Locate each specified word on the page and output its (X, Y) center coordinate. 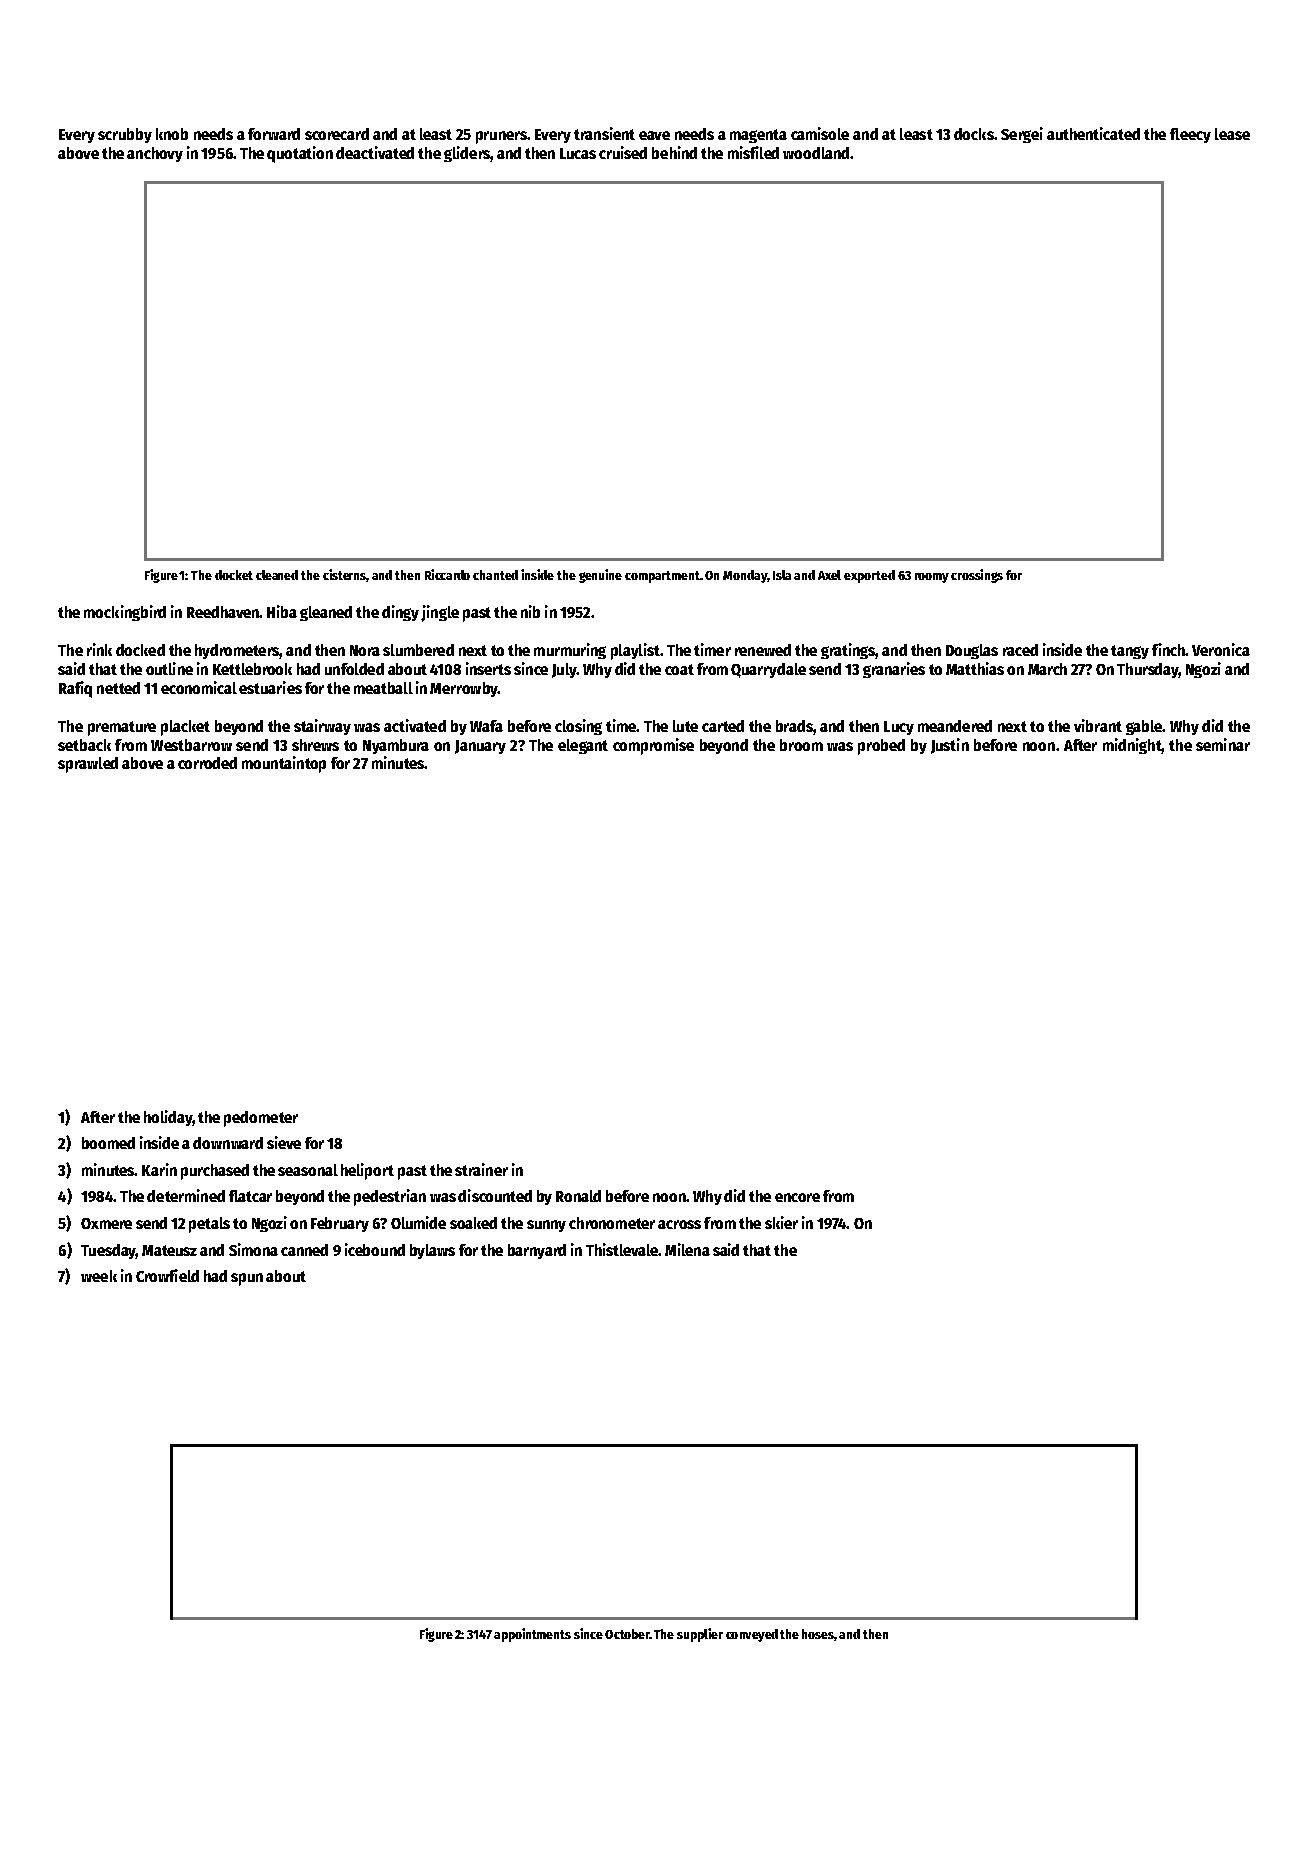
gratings (848, 651)
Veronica (1221, 649)
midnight (1132, 746)
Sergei (1022, 135)
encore (797, 1197)
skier (781, 1222)
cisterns (345, 575)
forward (274, 134)
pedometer (261, 1119)
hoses (818, 1635)
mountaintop (284, 764)
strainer (481, 1169)
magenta (758, 136)
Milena (687, 1249)
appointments (532, 1635)
